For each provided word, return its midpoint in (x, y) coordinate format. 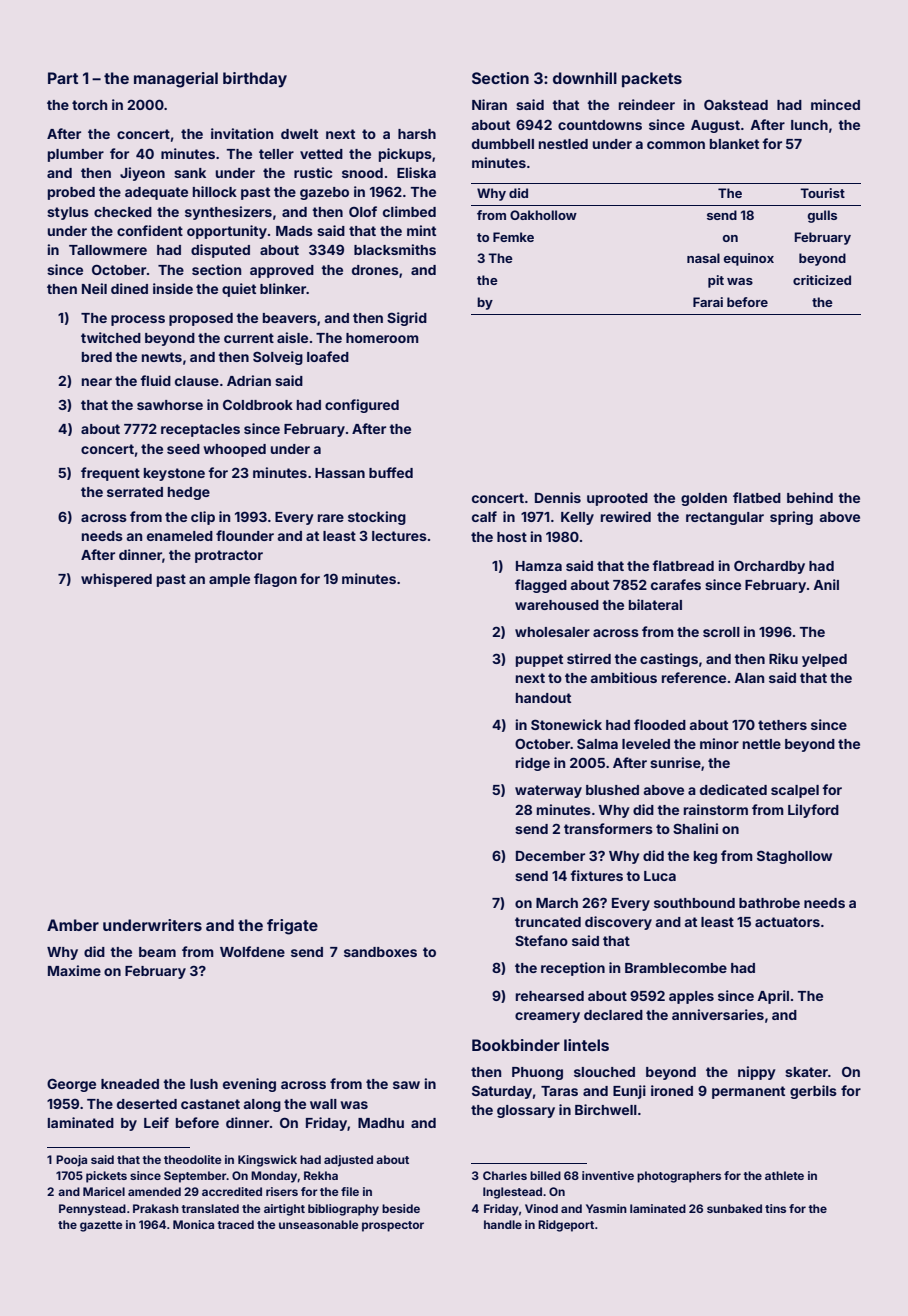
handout (543, 698)
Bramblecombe (676, 968)
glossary (526, 1111)
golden (704, 499)
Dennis (558, 497)
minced (835, 104)
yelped (824, 660)
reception (573, 969)
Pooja (71, 1161)
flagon (275, 580)
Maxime (74, 970)
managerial (176, 80)
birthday (255, 80)
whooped (234, 450)
